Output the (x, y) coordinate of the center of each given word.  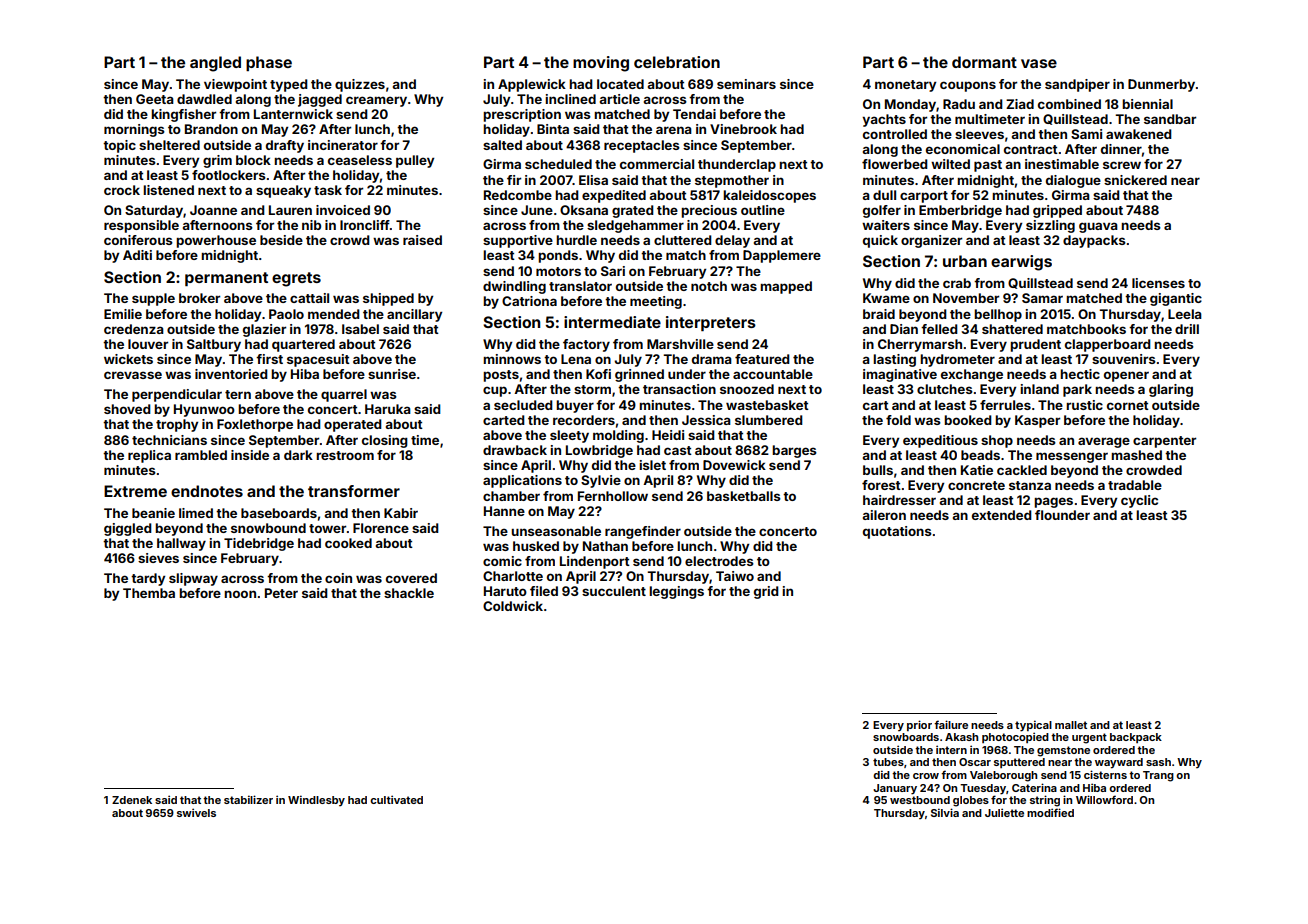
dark (298, 455)
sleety (569, 436)
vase (1039, 63)
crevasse (133, 375)
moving (601, 64)
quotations (897, 532)
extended (1002, 515)
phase (269, 63)
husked (536, 546)
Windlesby (316, 800)
